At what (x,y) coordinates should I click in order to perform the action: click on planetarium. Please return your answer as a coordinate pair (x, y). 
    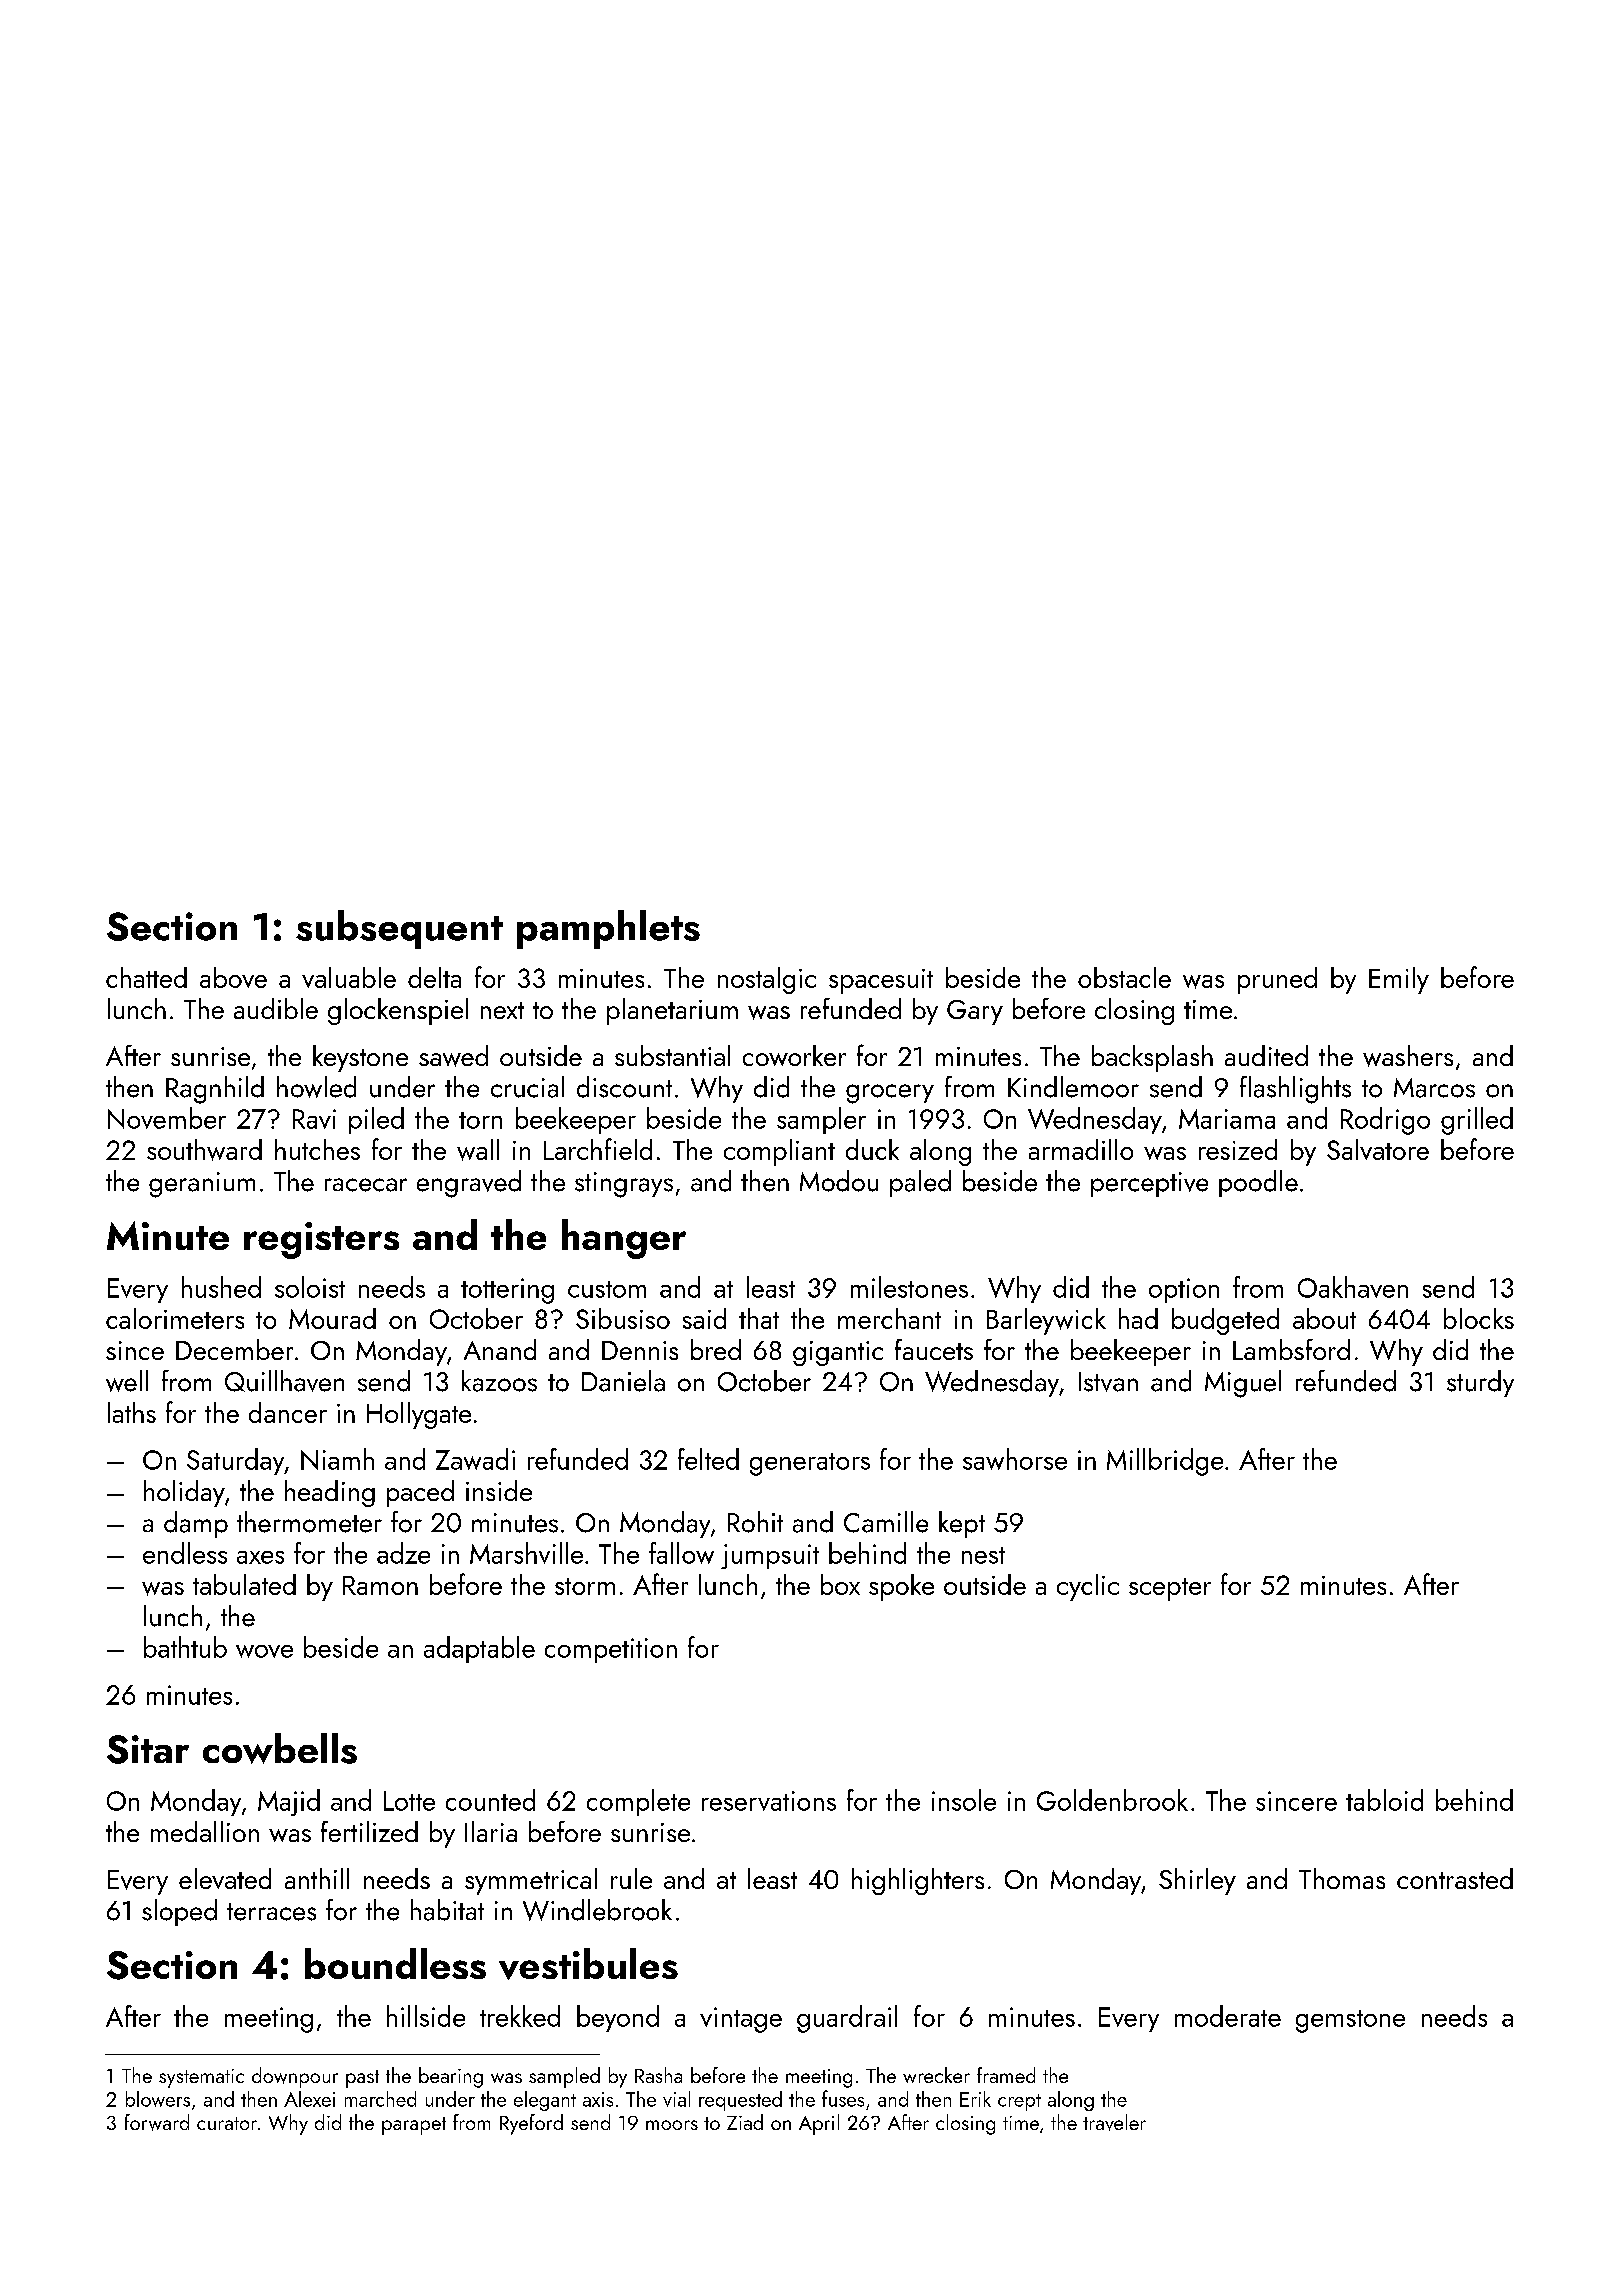
    Looking at the image, I should click on (672, 1011).
